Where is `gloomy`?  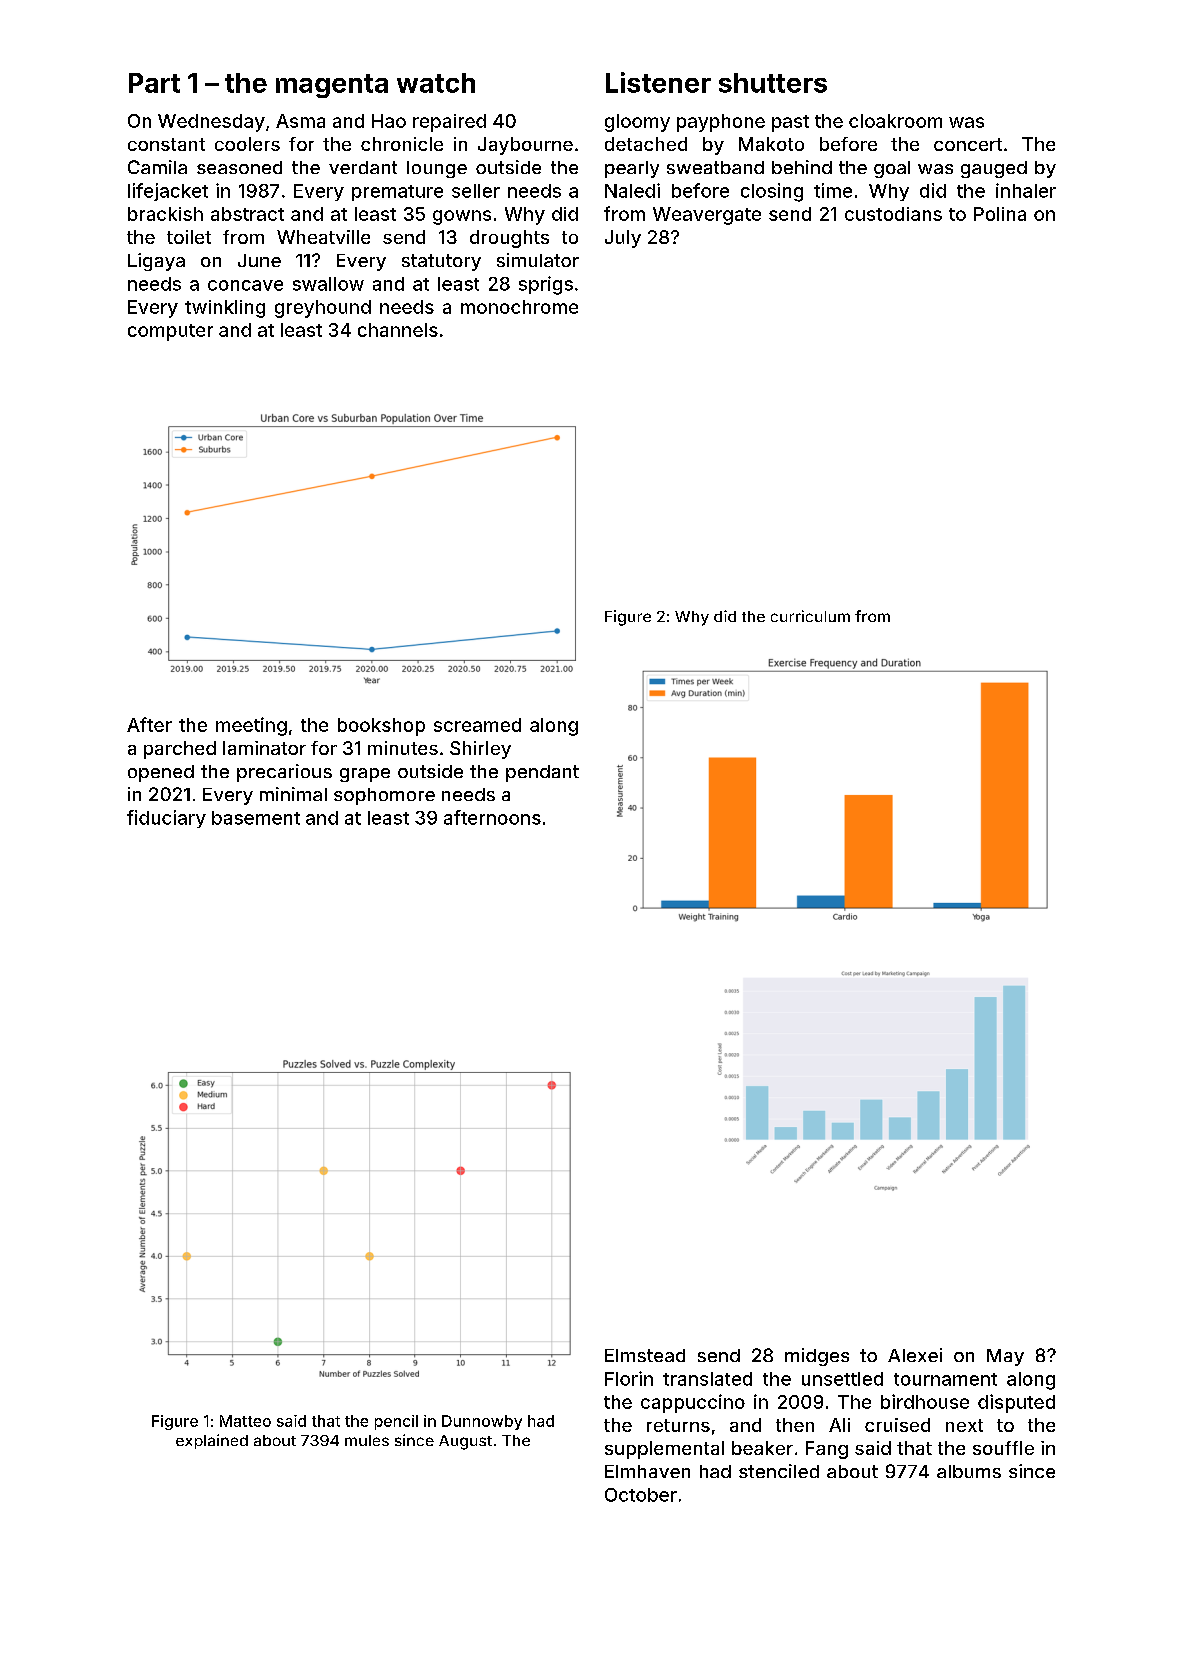
gloomy is located at coordinates (637, 123).
